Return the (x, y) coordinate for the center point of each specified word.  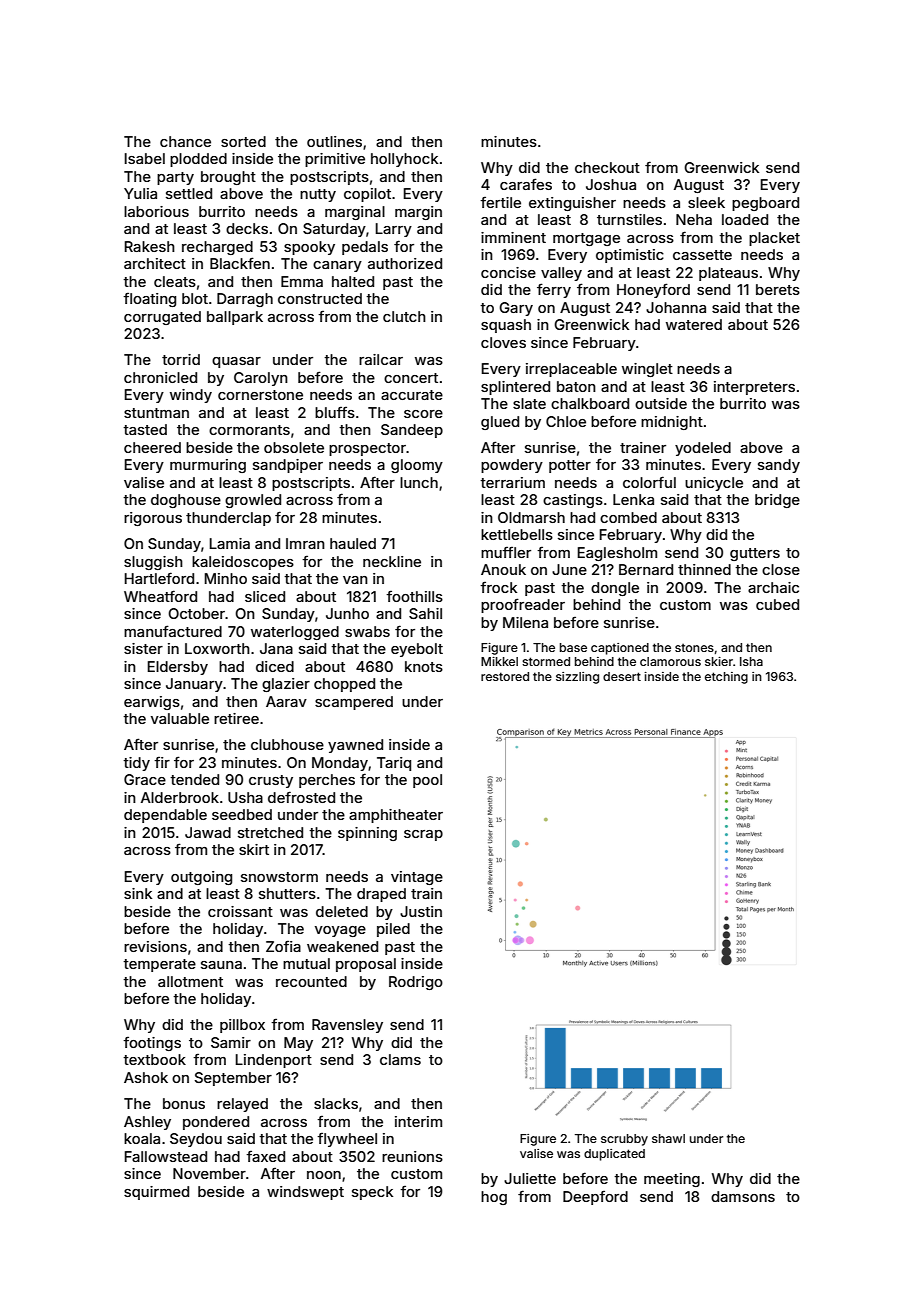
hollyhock (404, 160)
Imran (305, 543)
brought (228, 178)
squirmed (156, 1193)
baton (576, 386)
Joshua (611, 184)
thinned (704, 569)
